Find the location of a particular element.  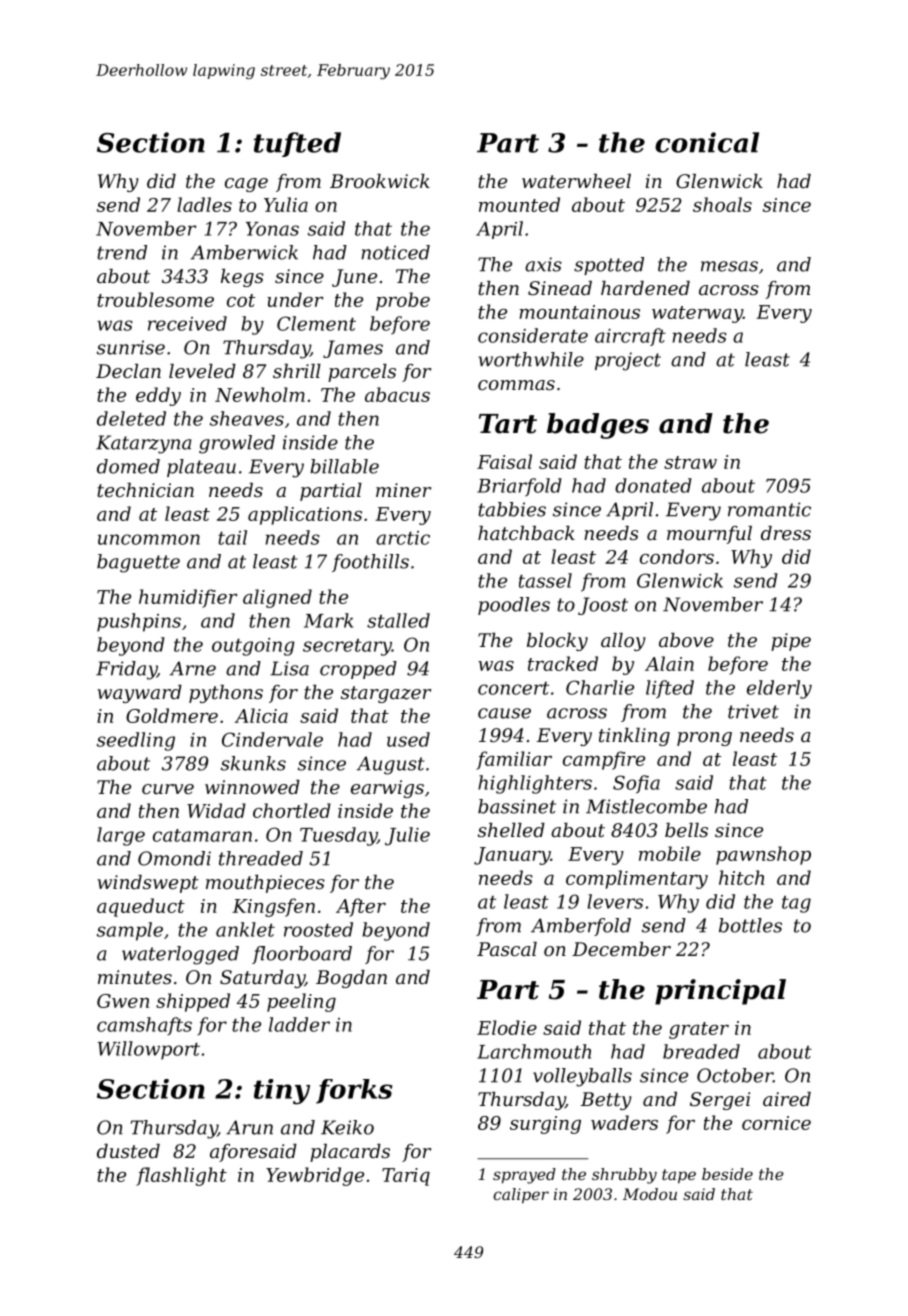

waterwheel is located at coordinates (576, 181).
